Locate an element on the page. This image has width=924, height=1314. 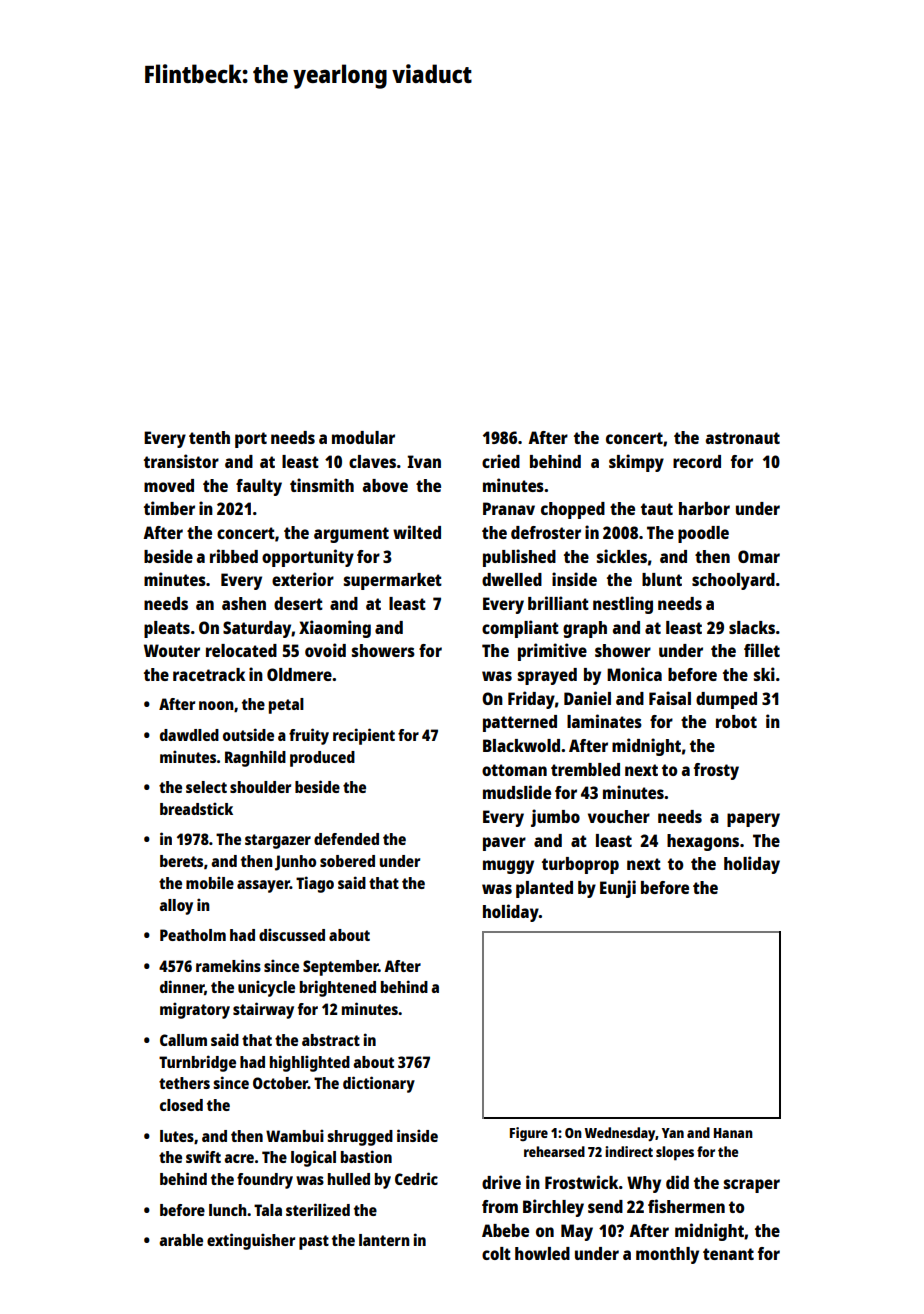
wilted is located at coordinates (417, 532).
